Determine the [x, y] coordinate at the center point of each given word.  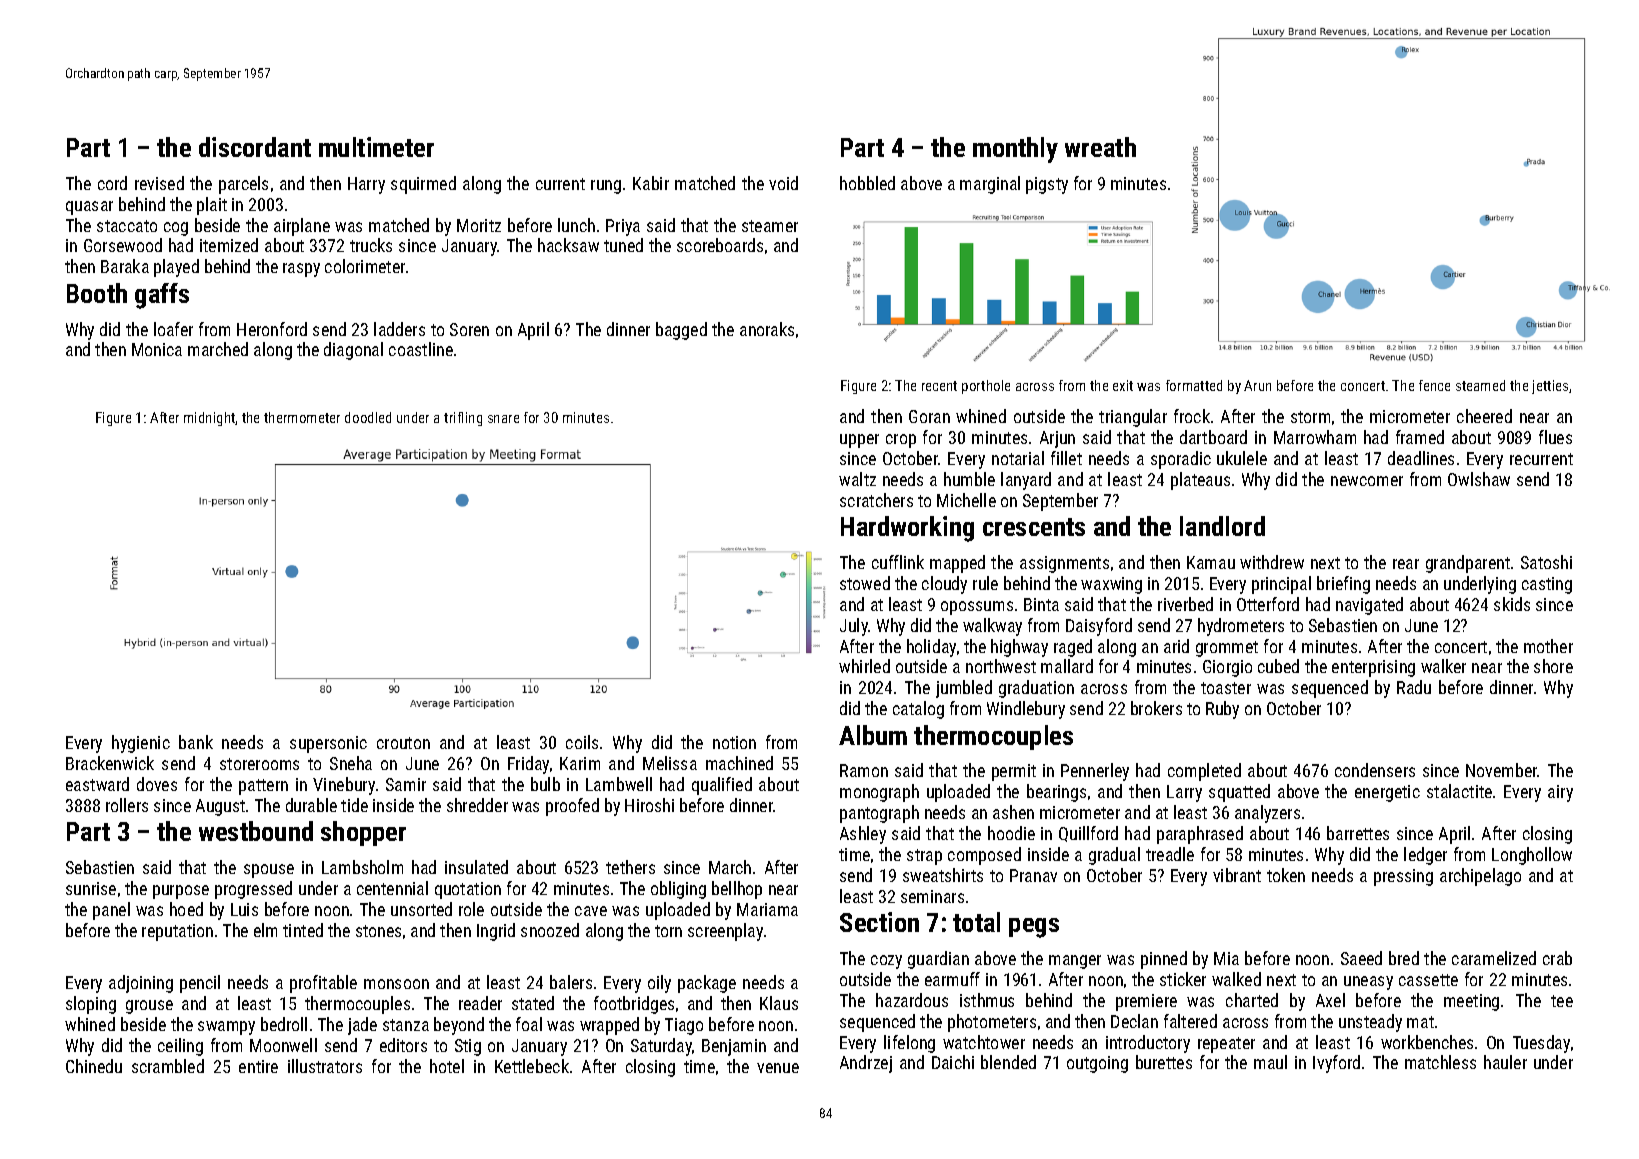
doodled [368, 417]
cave [591, 911]
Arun [1257, 385]
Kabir [651, 183]
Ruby [1222, 710]
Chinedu [94, 1066]
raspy [301, 270]
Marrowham [1315, 437]
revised [159, 183]
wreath [1100, 147]
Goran [929, 416]
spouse [269, 871]
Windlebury [1026, 710]
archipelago [1480, 877]
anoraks [767, 329]
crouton [403, 743]
